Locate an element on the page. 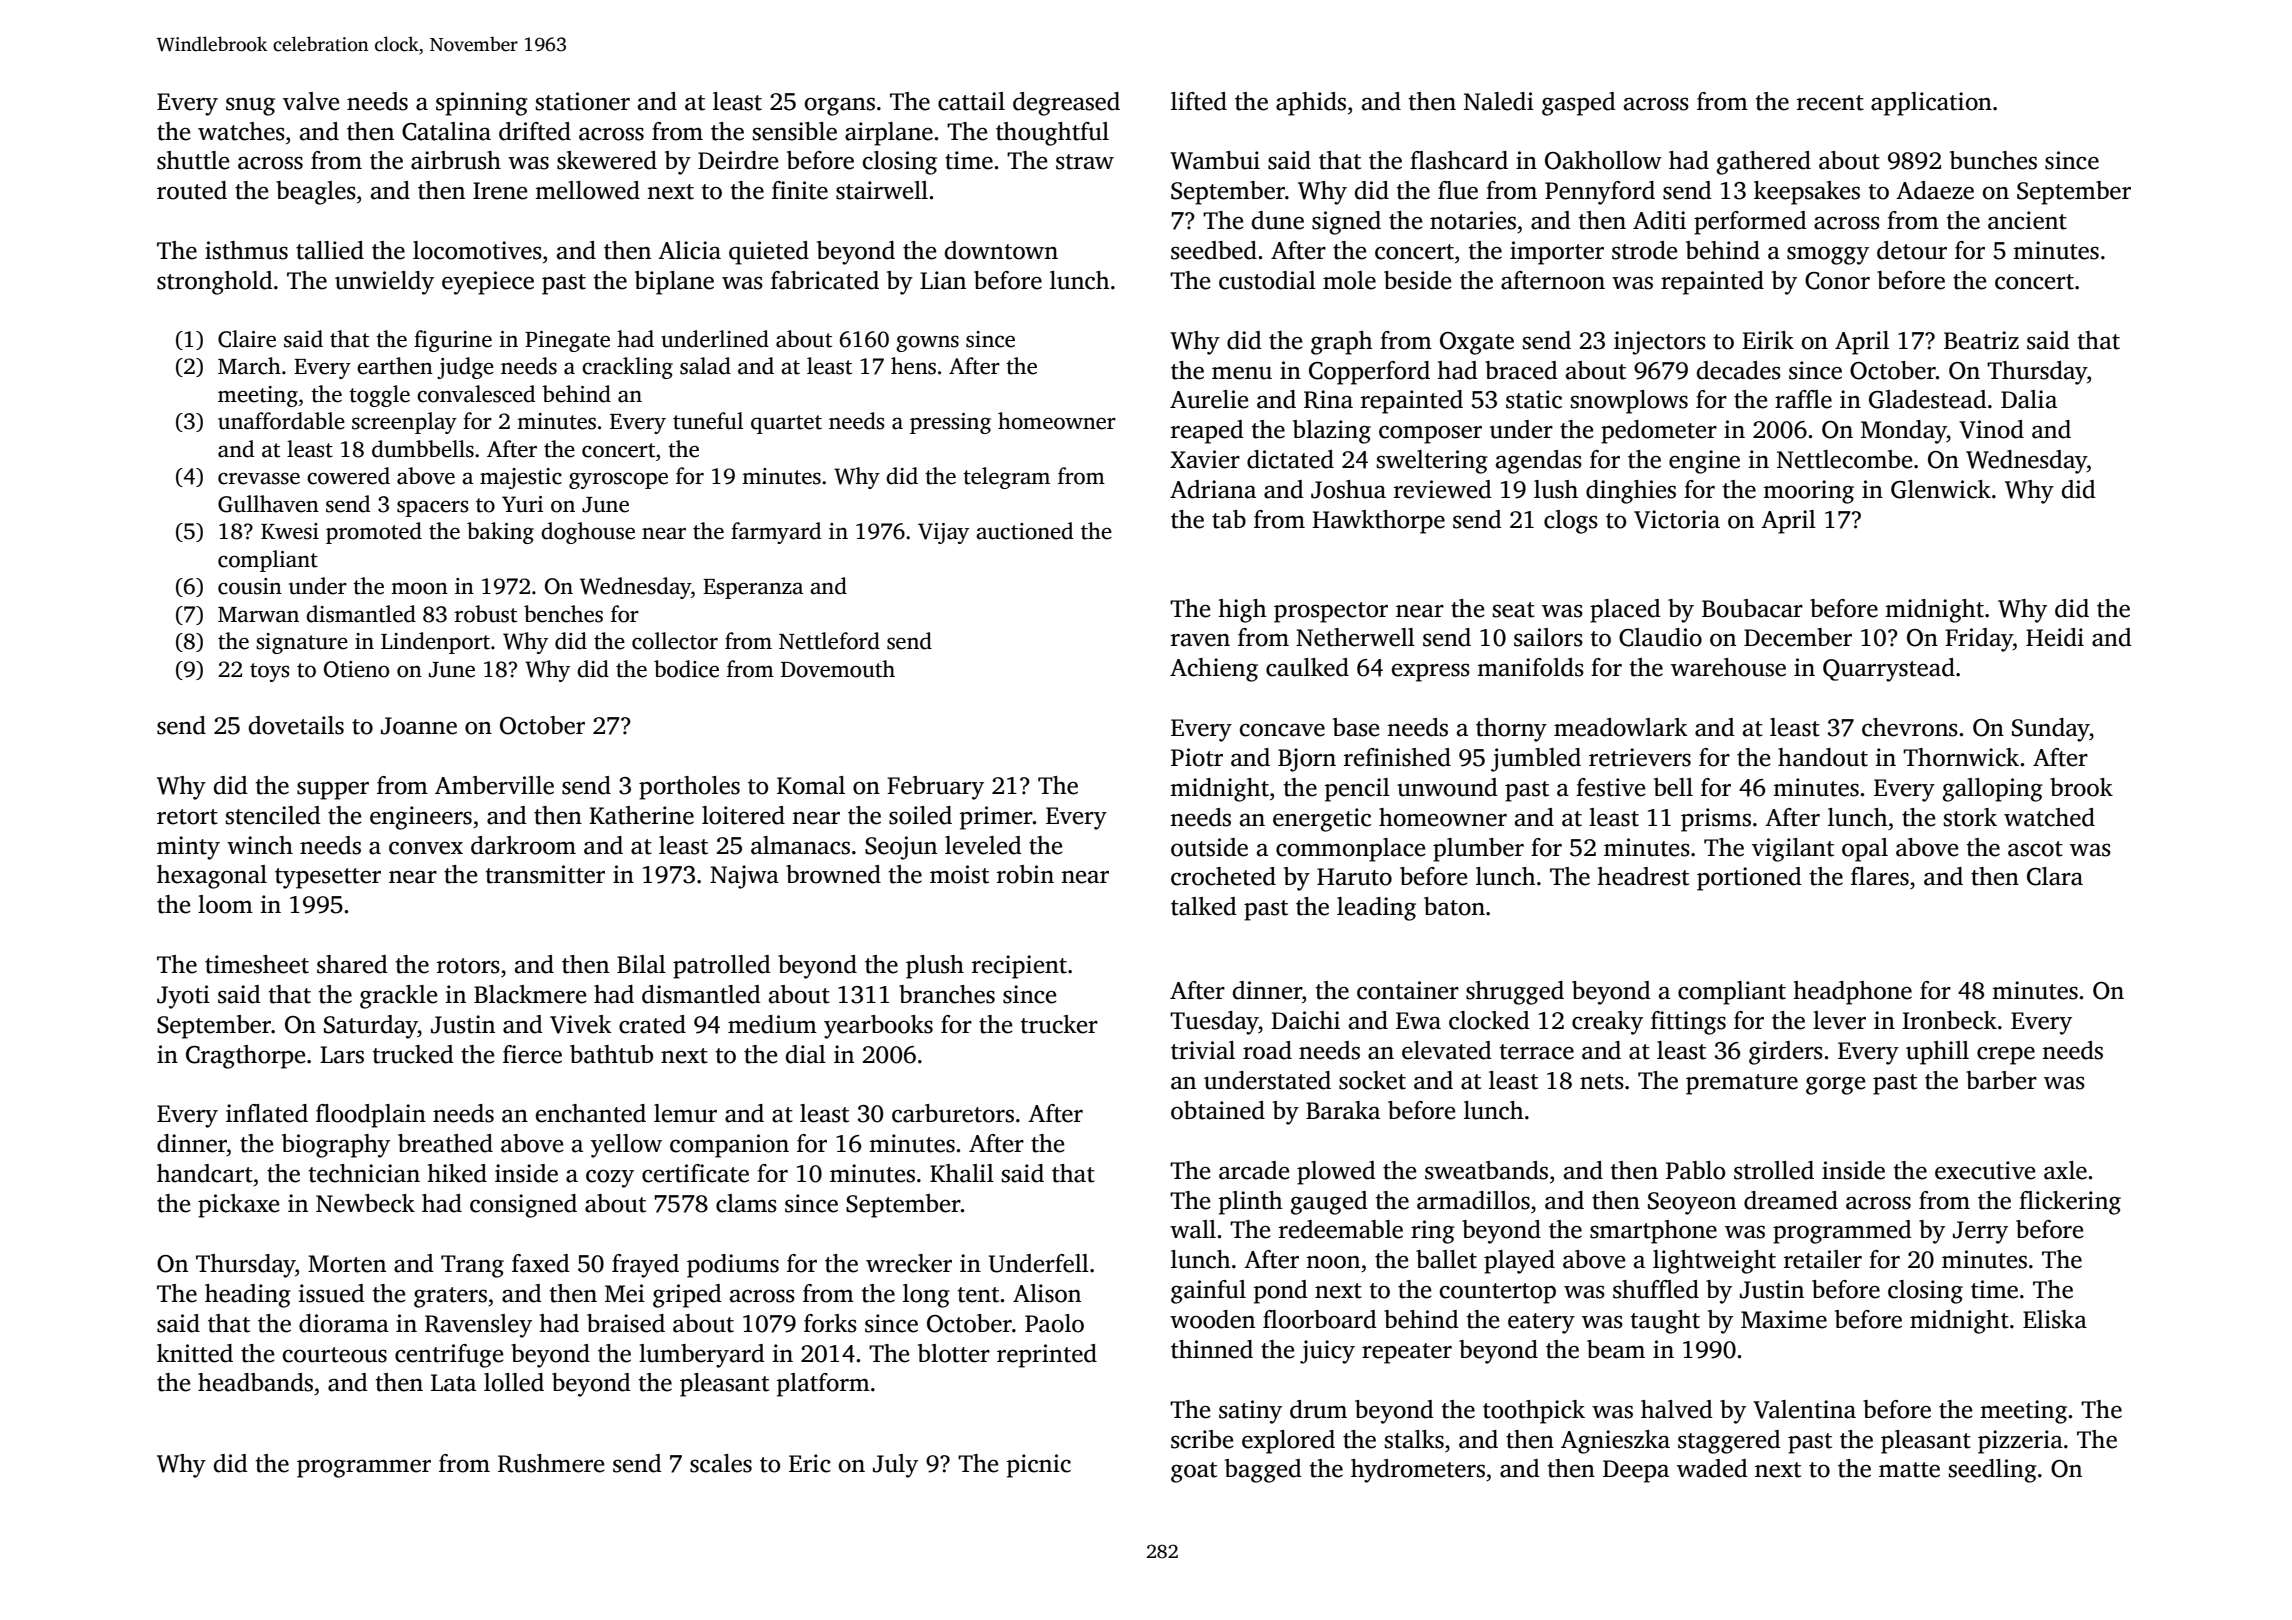  gasped is located at coordinates (1579, 104).
